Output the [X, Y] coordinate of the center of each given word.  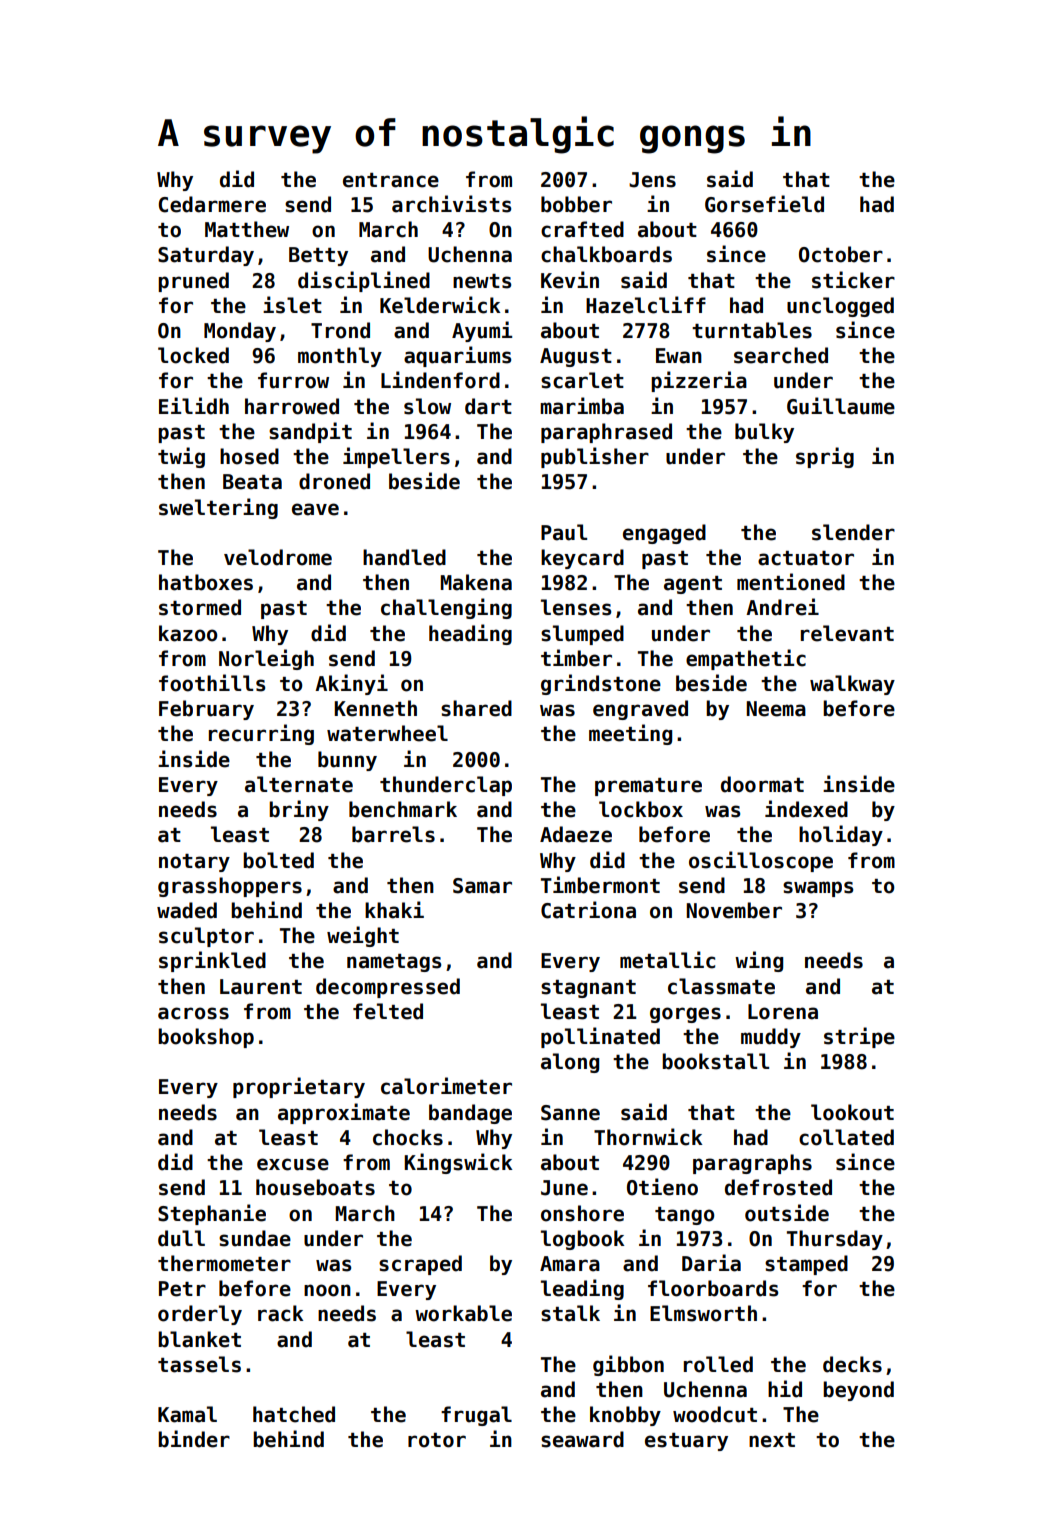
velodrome [278, 557]
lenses [576, 607]
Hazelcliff [646, 305]
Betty [318, 256]
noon [327, 1290]
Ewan [679, 356]
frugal [476, 1416]
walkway [852, 685]
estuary [686, 1442]
